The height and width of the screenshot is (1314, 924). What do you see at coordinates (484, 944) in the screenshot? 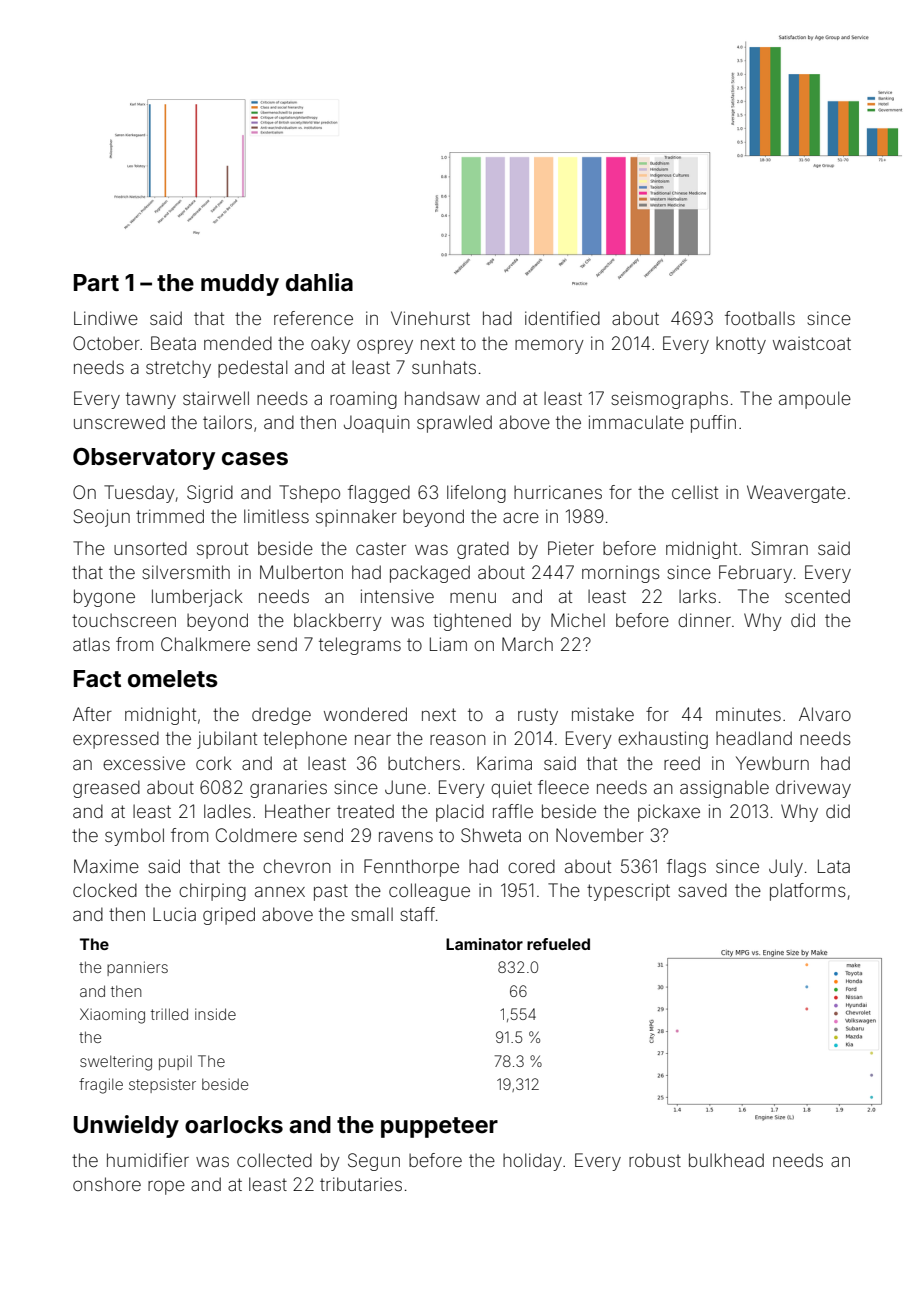
I see `Laminator` at bounding box center [484, 944].
